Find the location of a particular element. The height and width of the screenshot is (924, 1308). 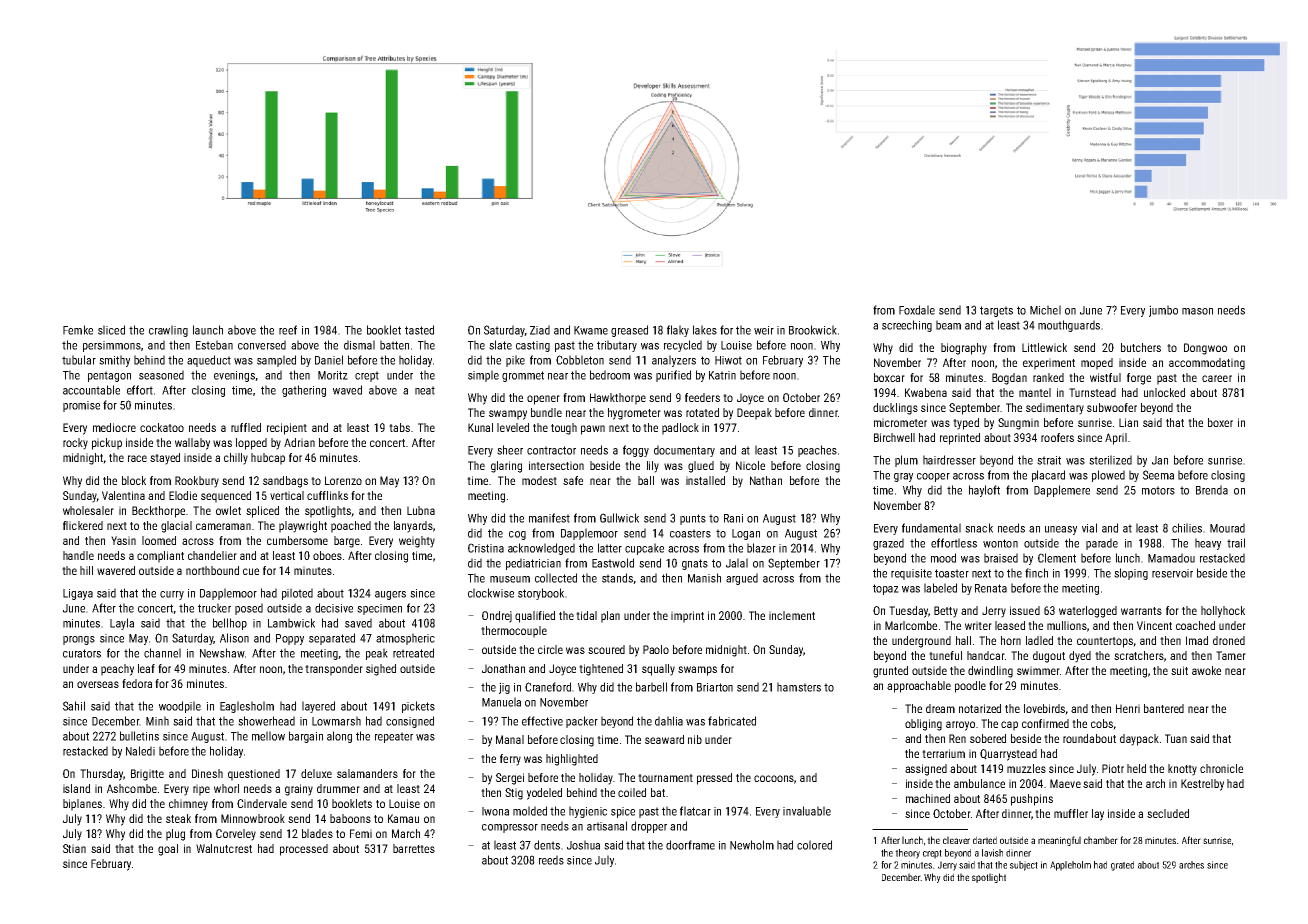

Layla is located at coordinates (122, 624).
